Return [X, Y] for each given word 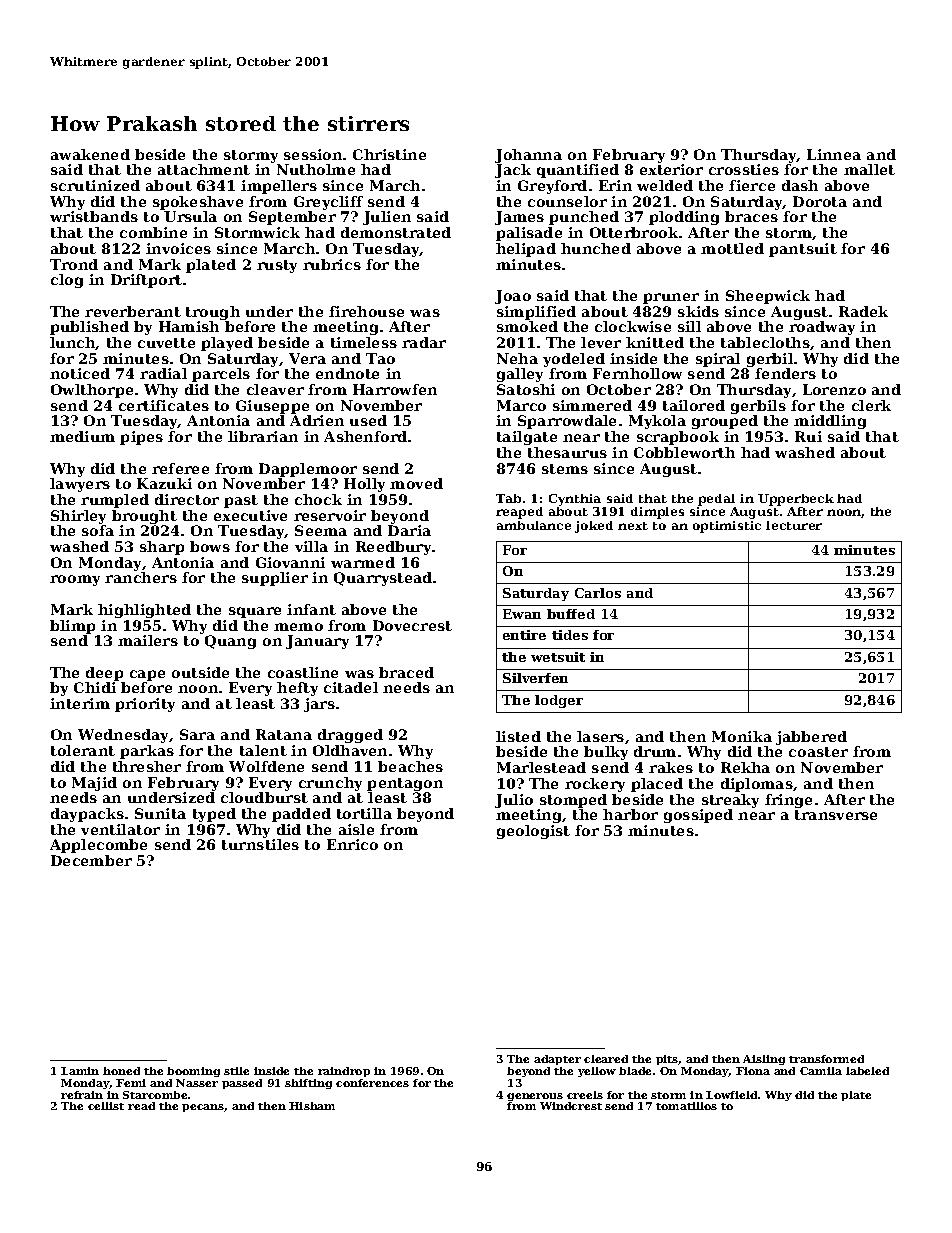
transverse [836, 815]
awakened [90, 154]
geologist [533, 832]
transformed [826, 1059]
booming [193, 1072]
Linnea [834, 154]
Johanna [528, 156]
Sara [197, 734]
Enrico [352, 844]
